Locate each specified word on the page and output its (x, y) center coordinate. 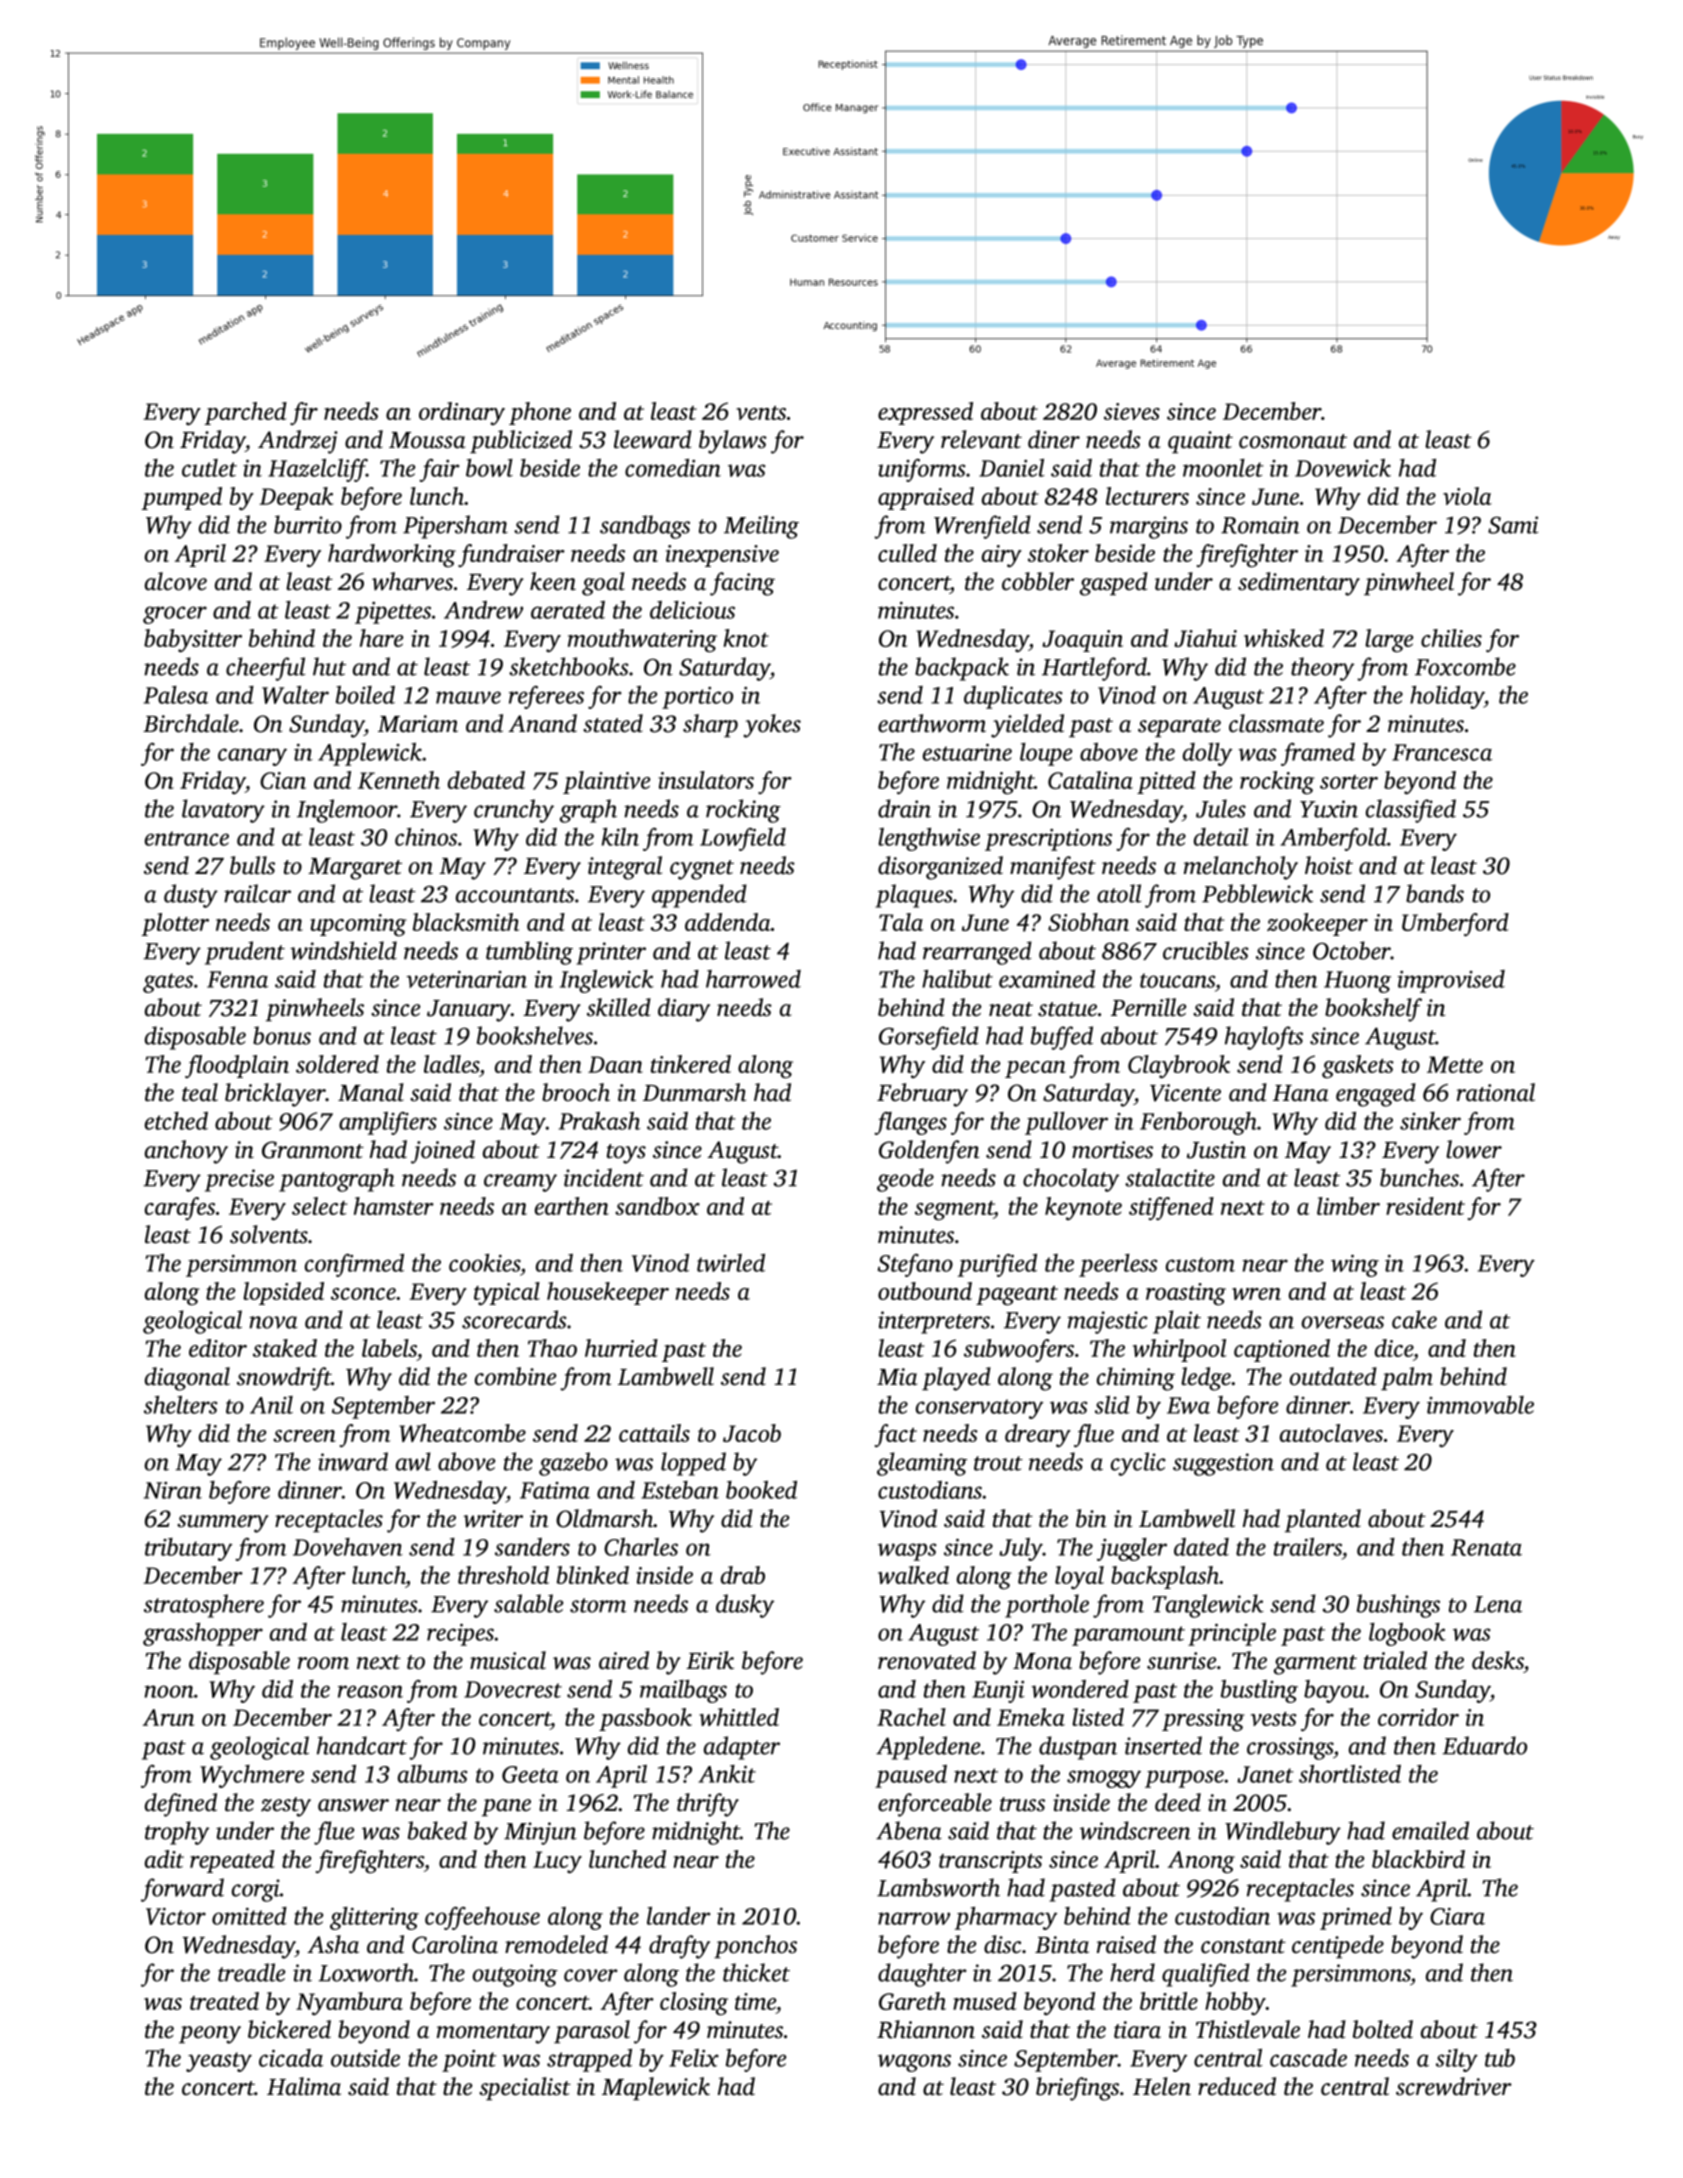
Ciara (1457, 1916)
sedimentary (1299, 584)
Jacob (752, 1433)
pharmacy (1006, 1918)
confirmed (354, 1265)
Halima (304, 2086)
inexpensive (722, 556)
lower (1474, 1149)
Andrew (483, 610)
